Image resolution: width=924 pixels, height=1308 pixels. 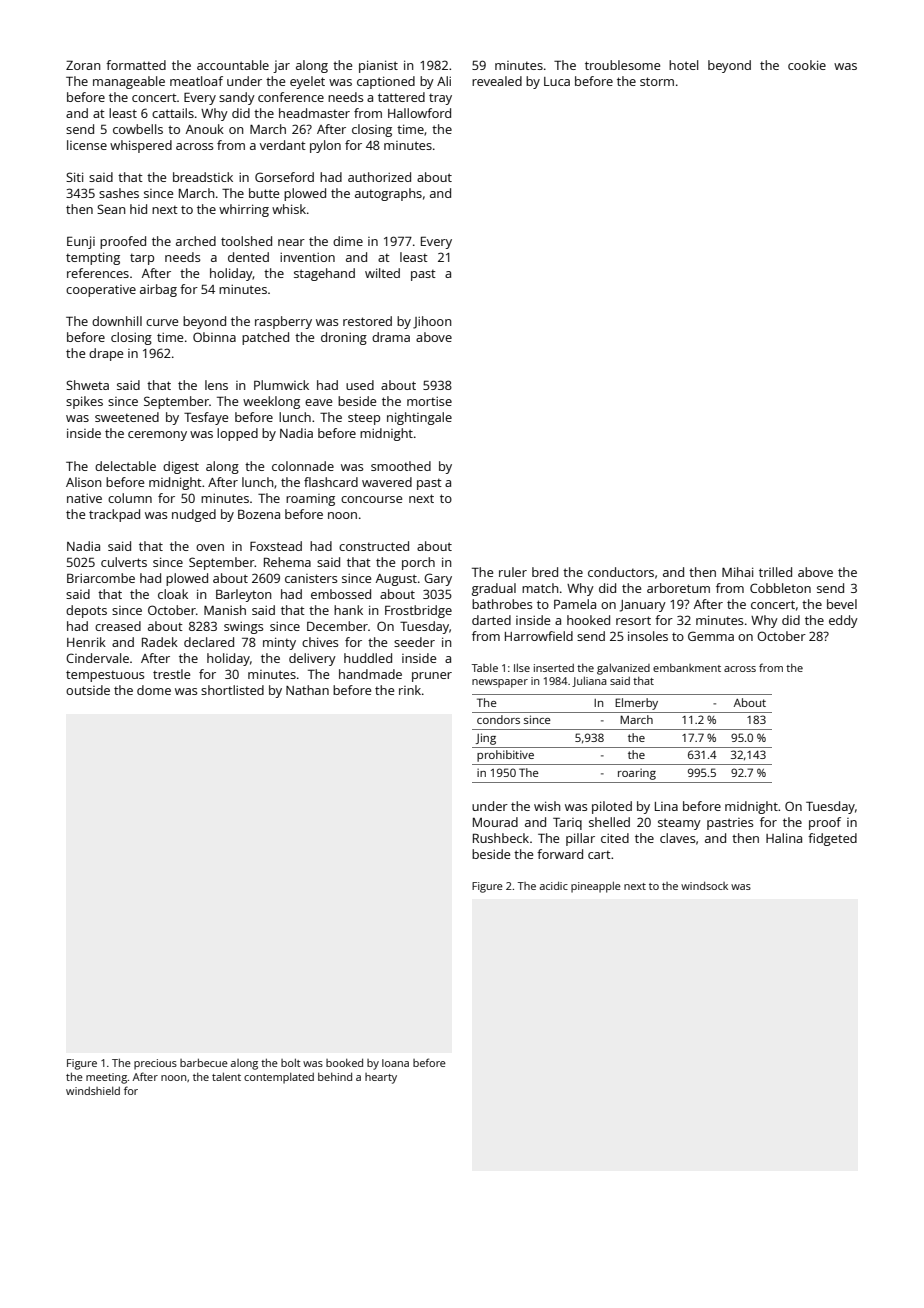 What do you see at coordinates (683, 65) in the screenshot?
I see `hotel` at bounding box center [683, 65].
